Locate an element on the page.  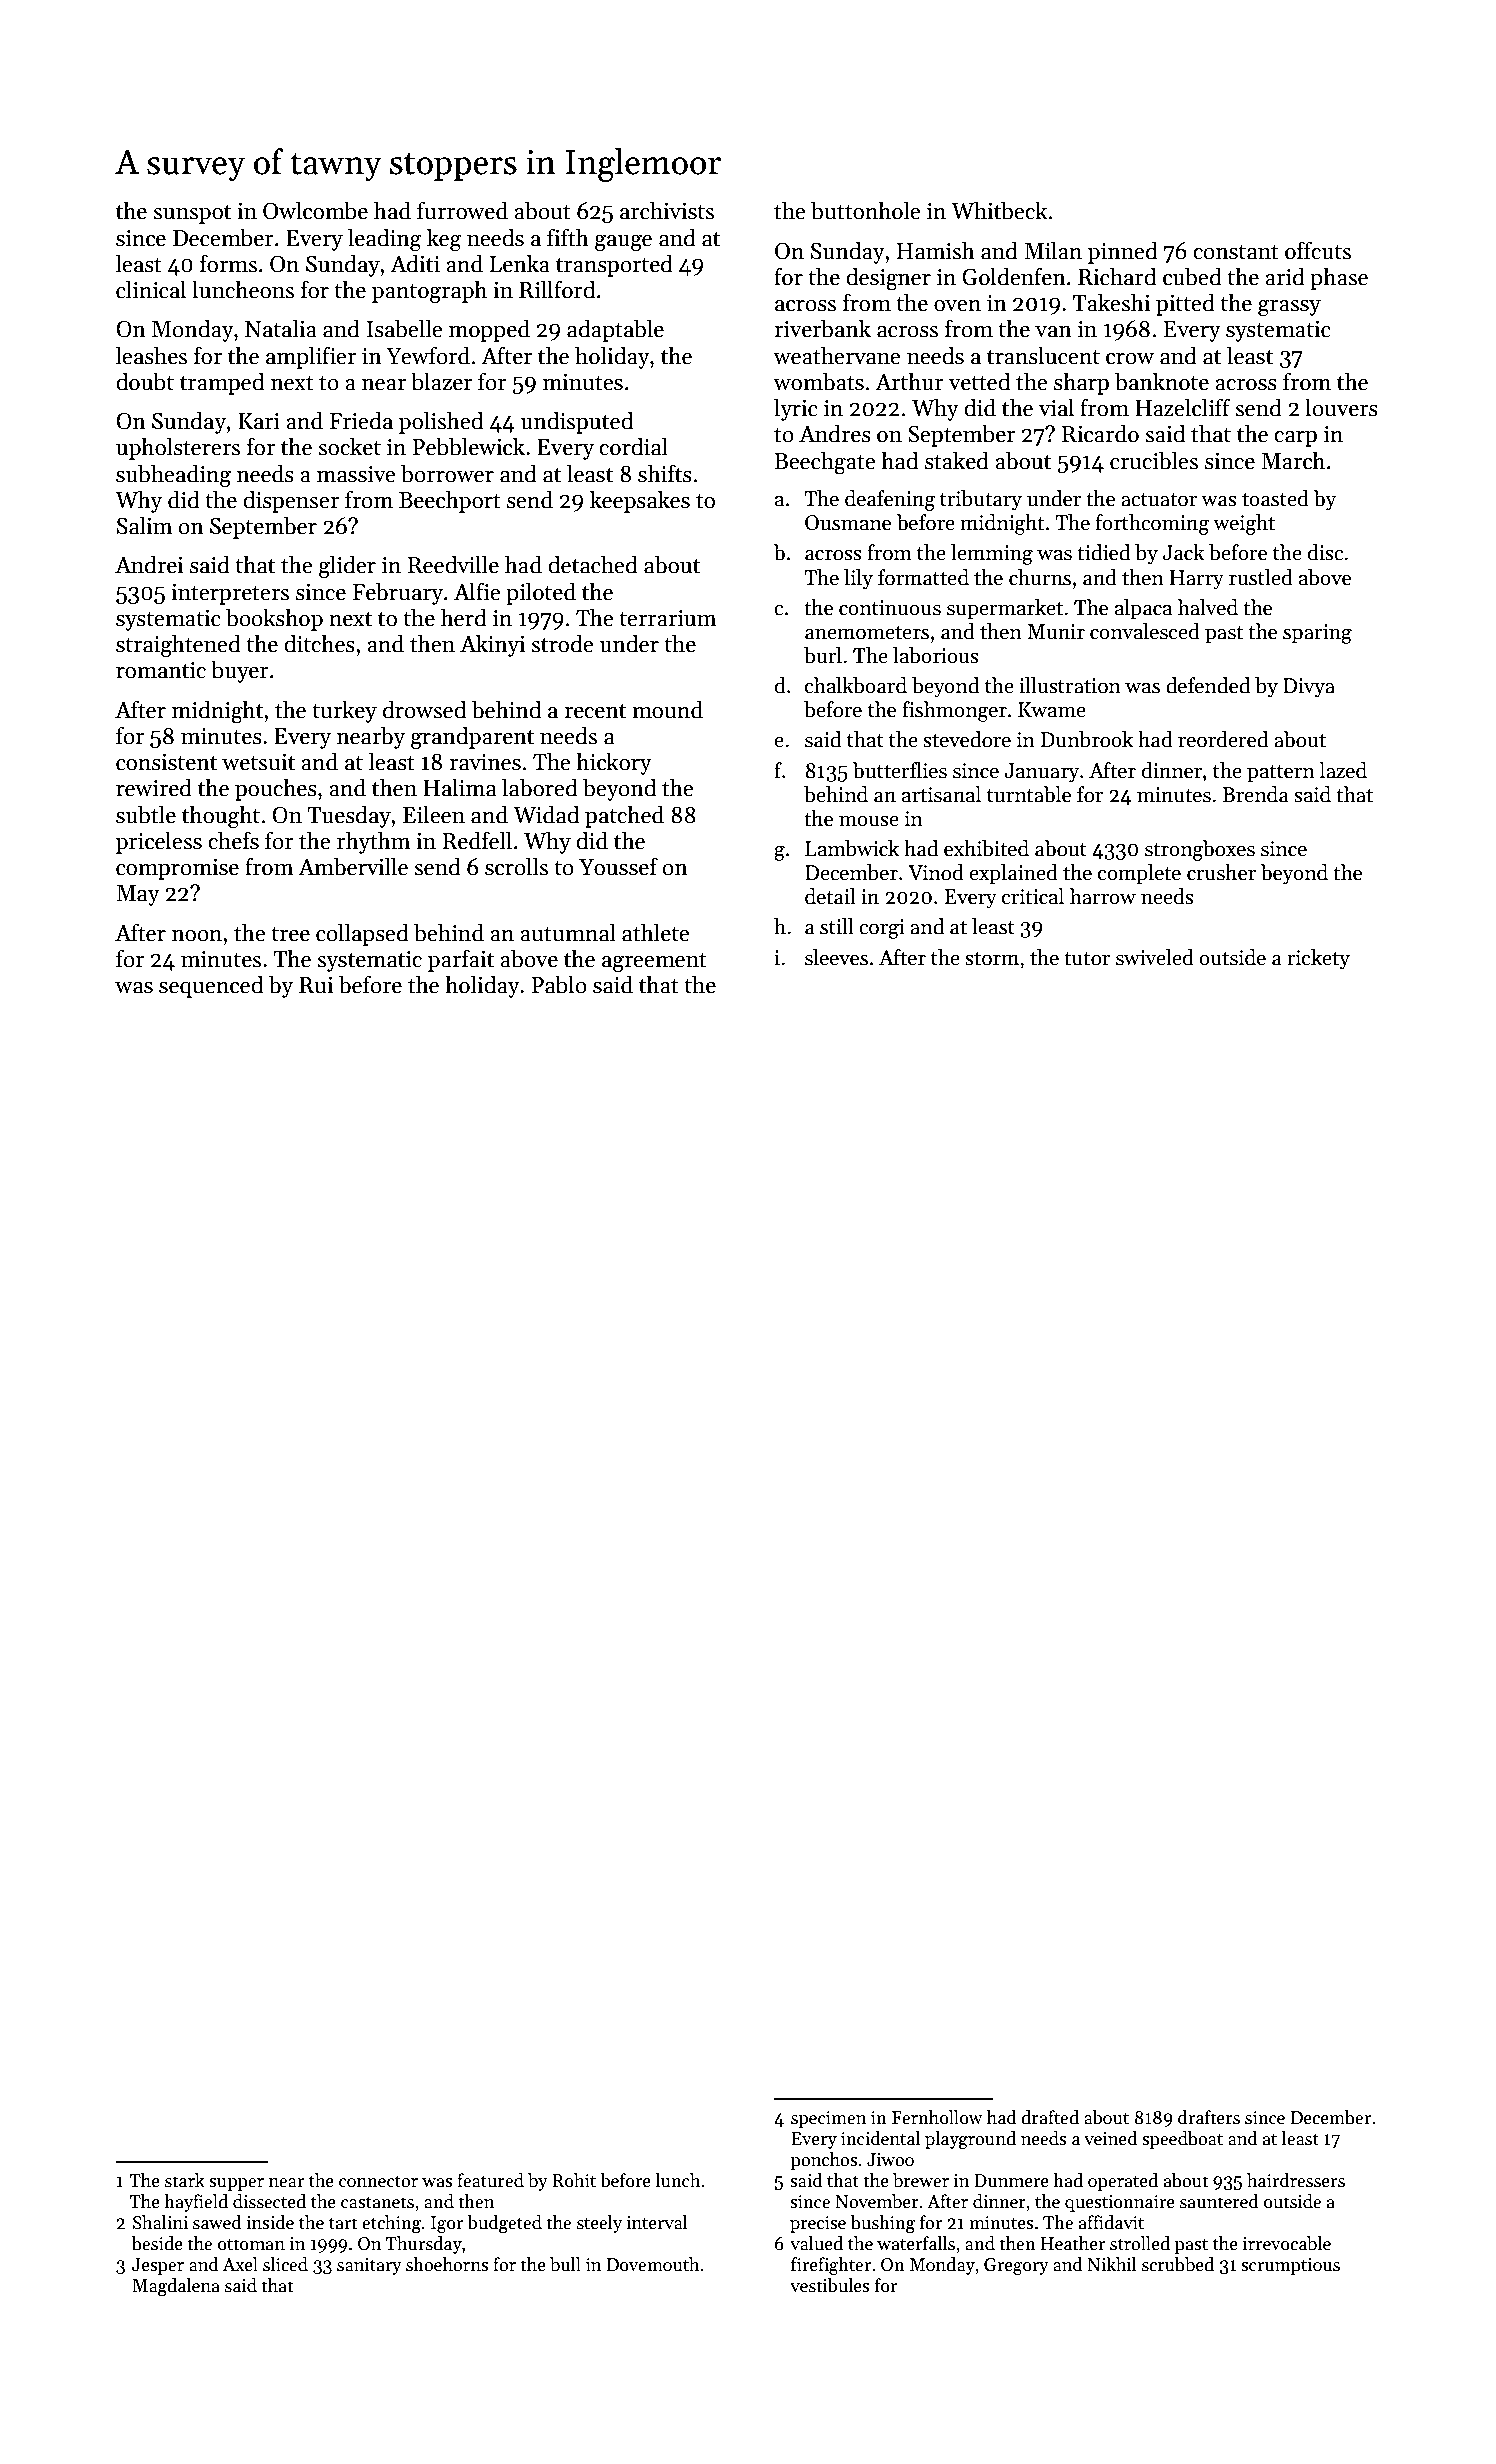
agreement is located at coordinates (654, 963).
